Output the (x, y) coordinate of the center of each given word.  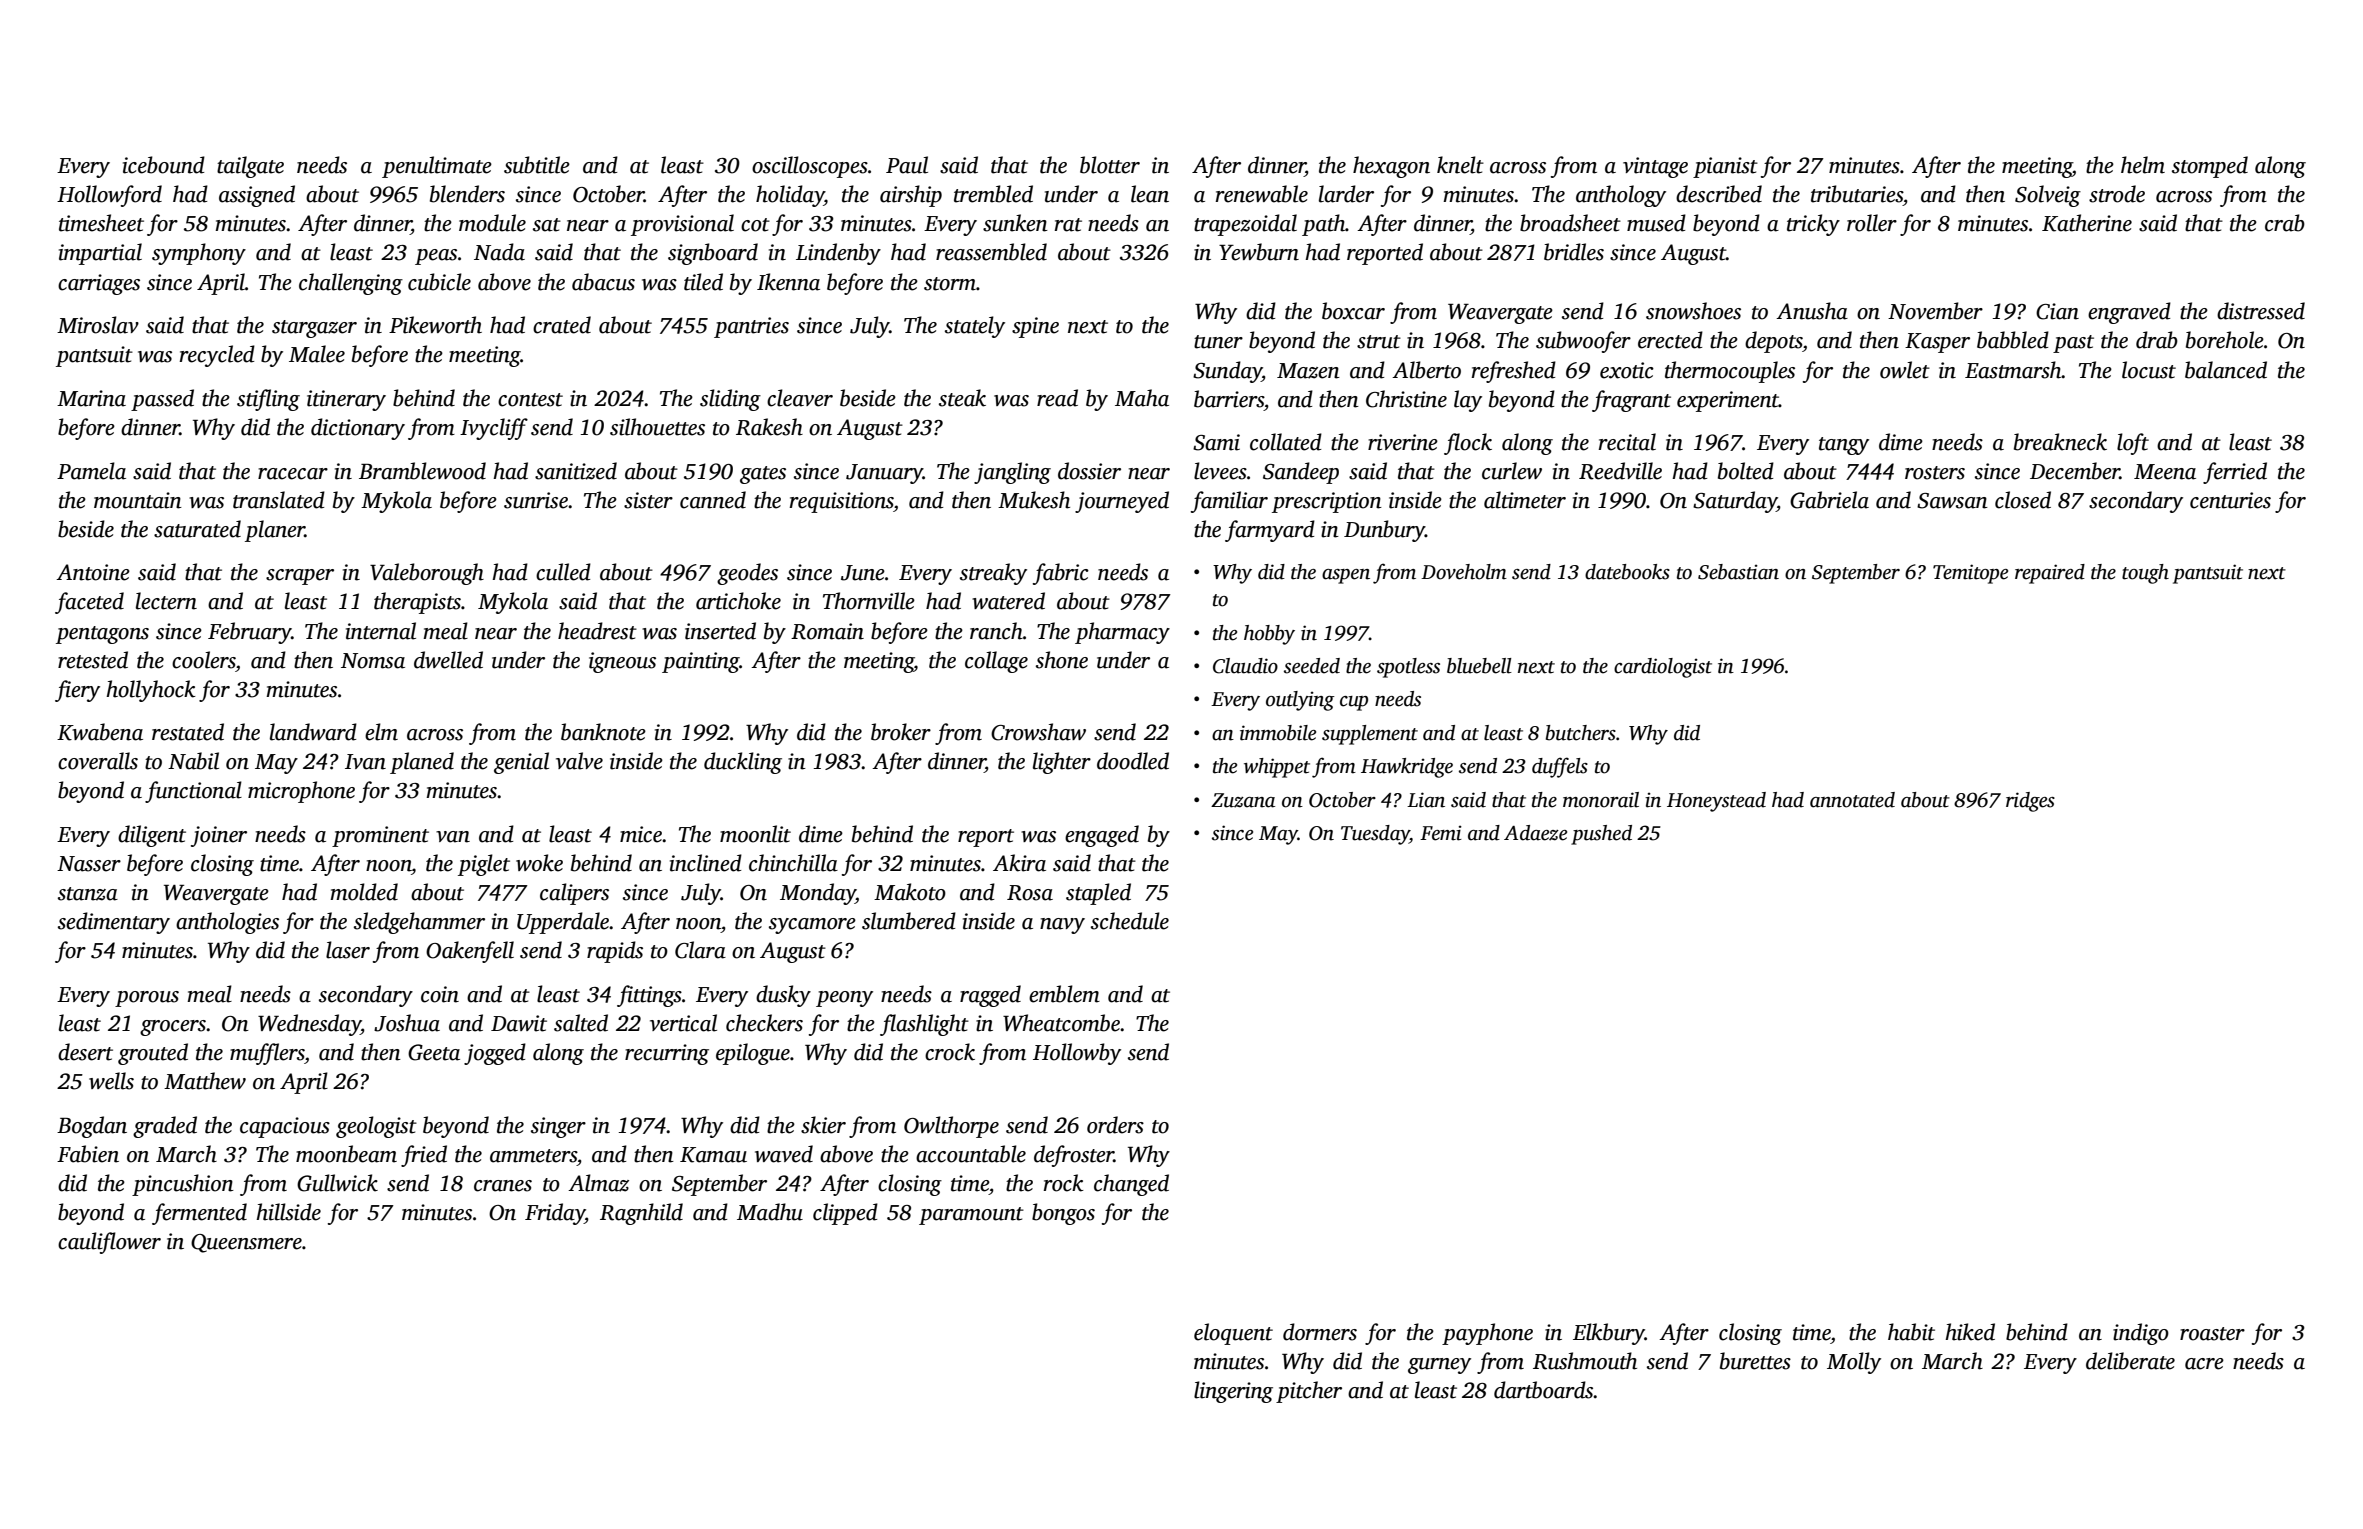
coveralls (98, 761)
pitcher (1309, 1392)
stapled (1098, 894)
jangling (1012, 473)
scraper (300, 577)
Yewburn (1259, 252)
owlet (1905, 370)
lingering (1233, 1392)
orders (1115, 1125)
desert (85, 1052)
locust (2149, 370)
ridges (2030, 802)
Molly (1854, 1363)
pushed (1601, 835)
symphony (199, 254)
